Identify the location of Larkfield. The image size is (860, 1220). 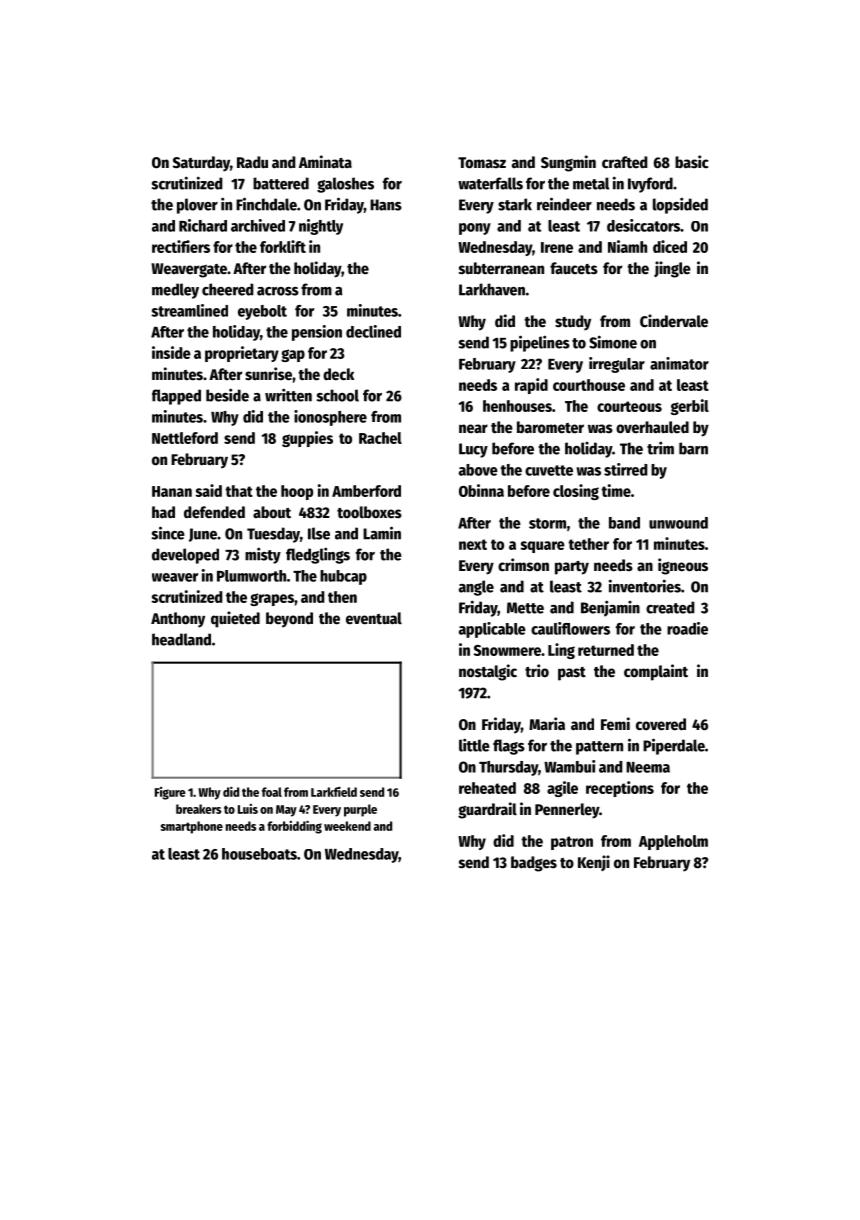
(334, 791).
